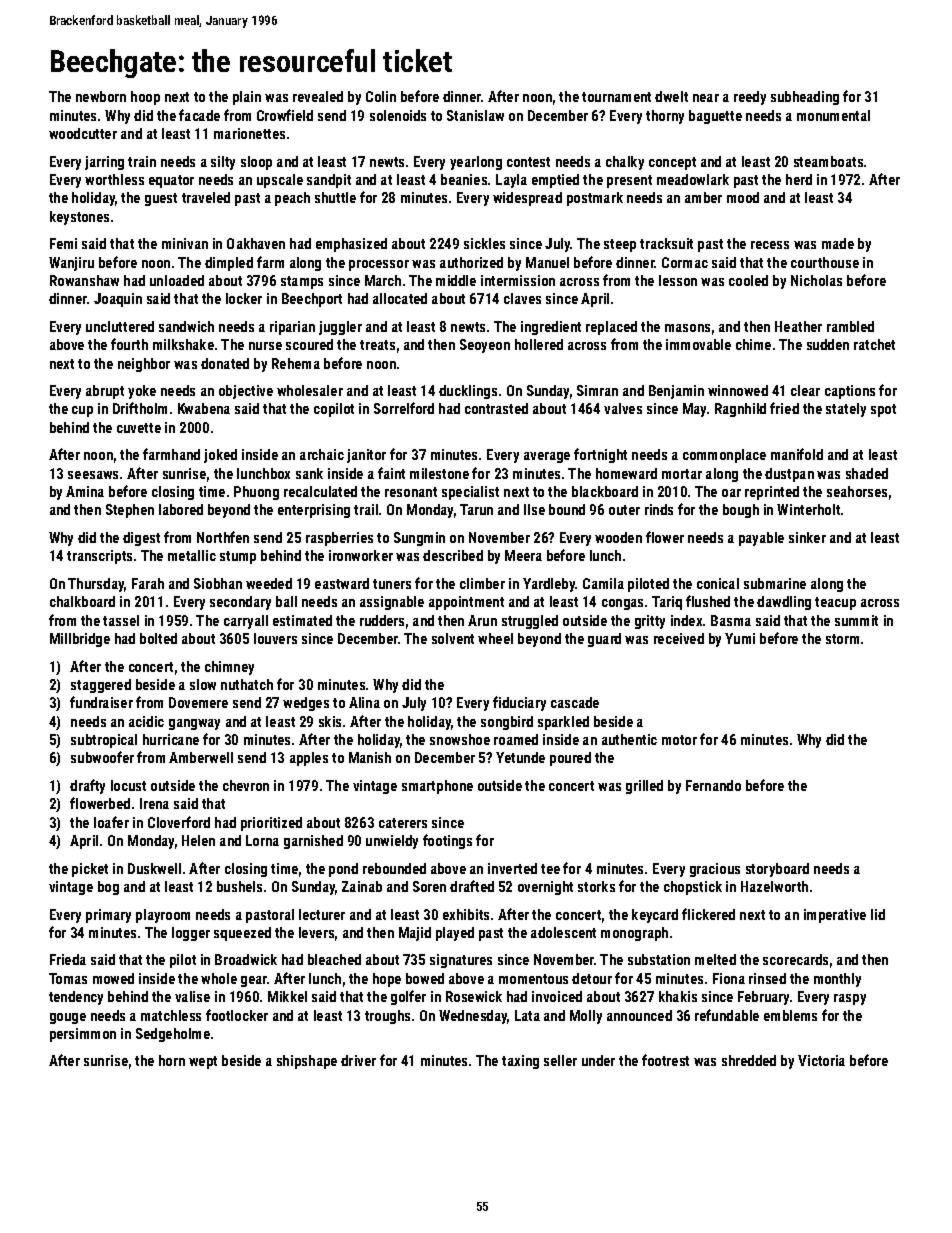  Describe the element at coordinates (828, 161) in the screenshot. I see `steamboats` at that location.
